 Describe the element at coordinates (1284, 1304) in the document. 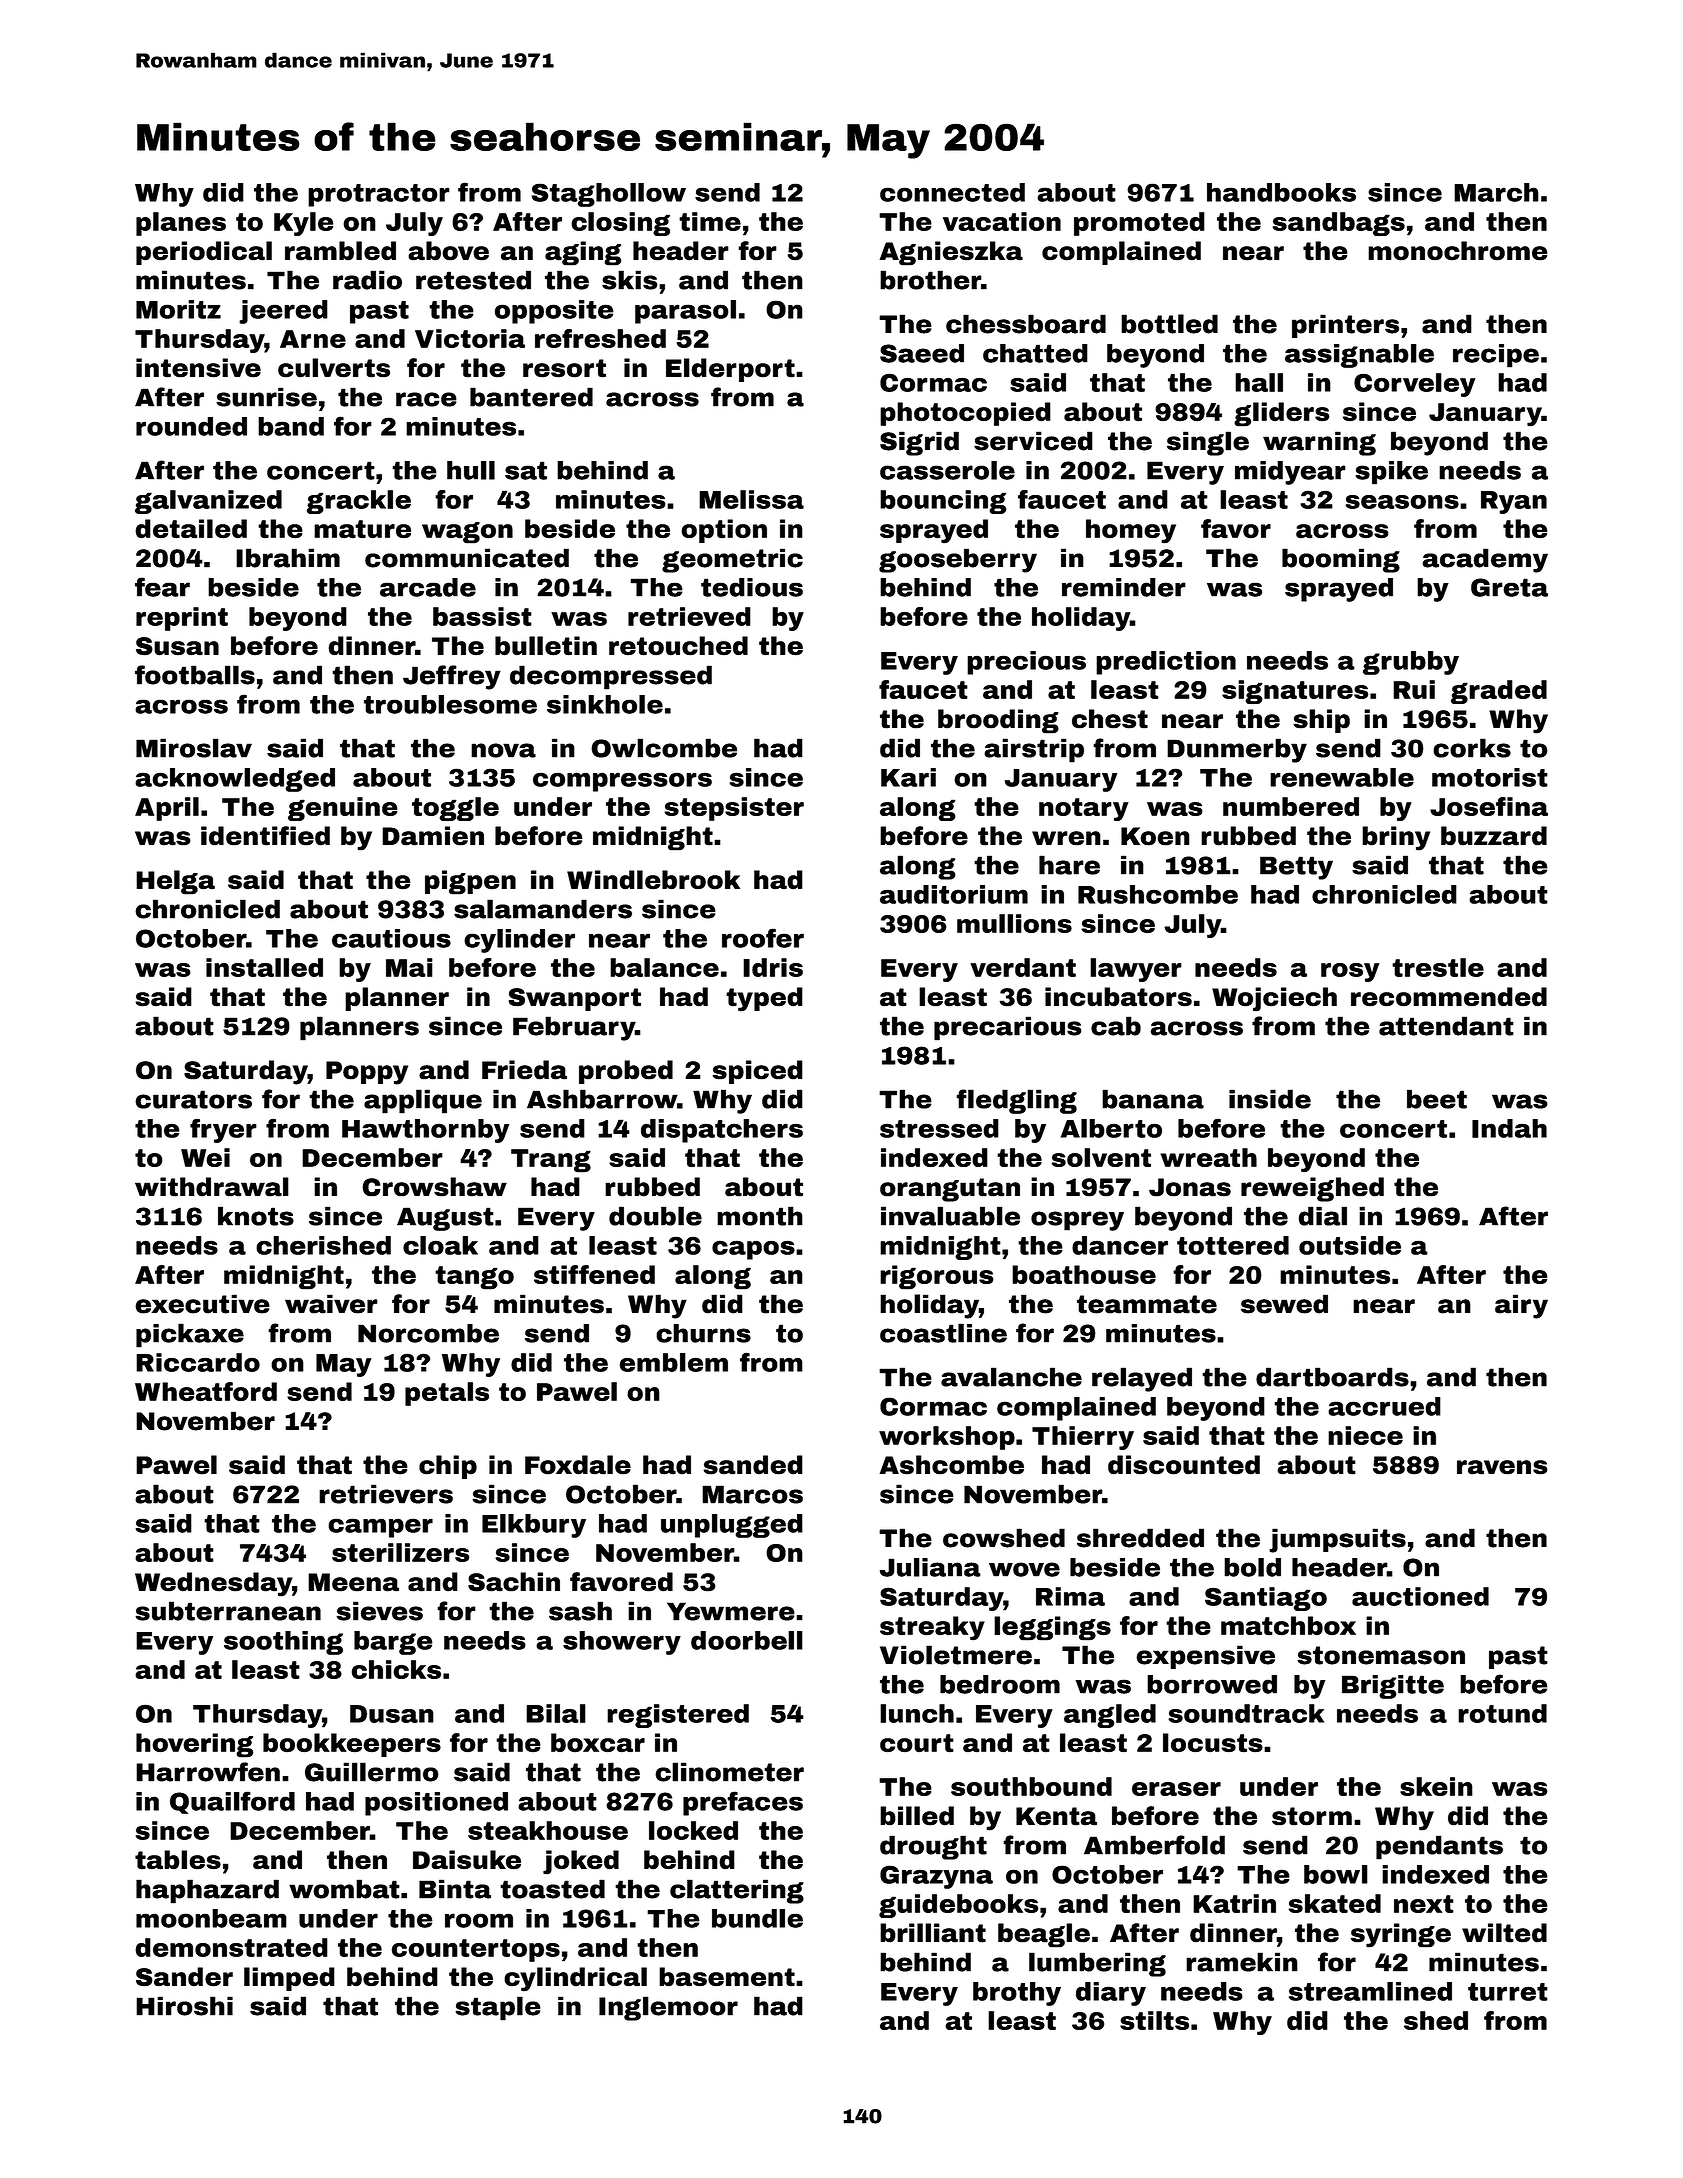

I see `sewed` at that location.
